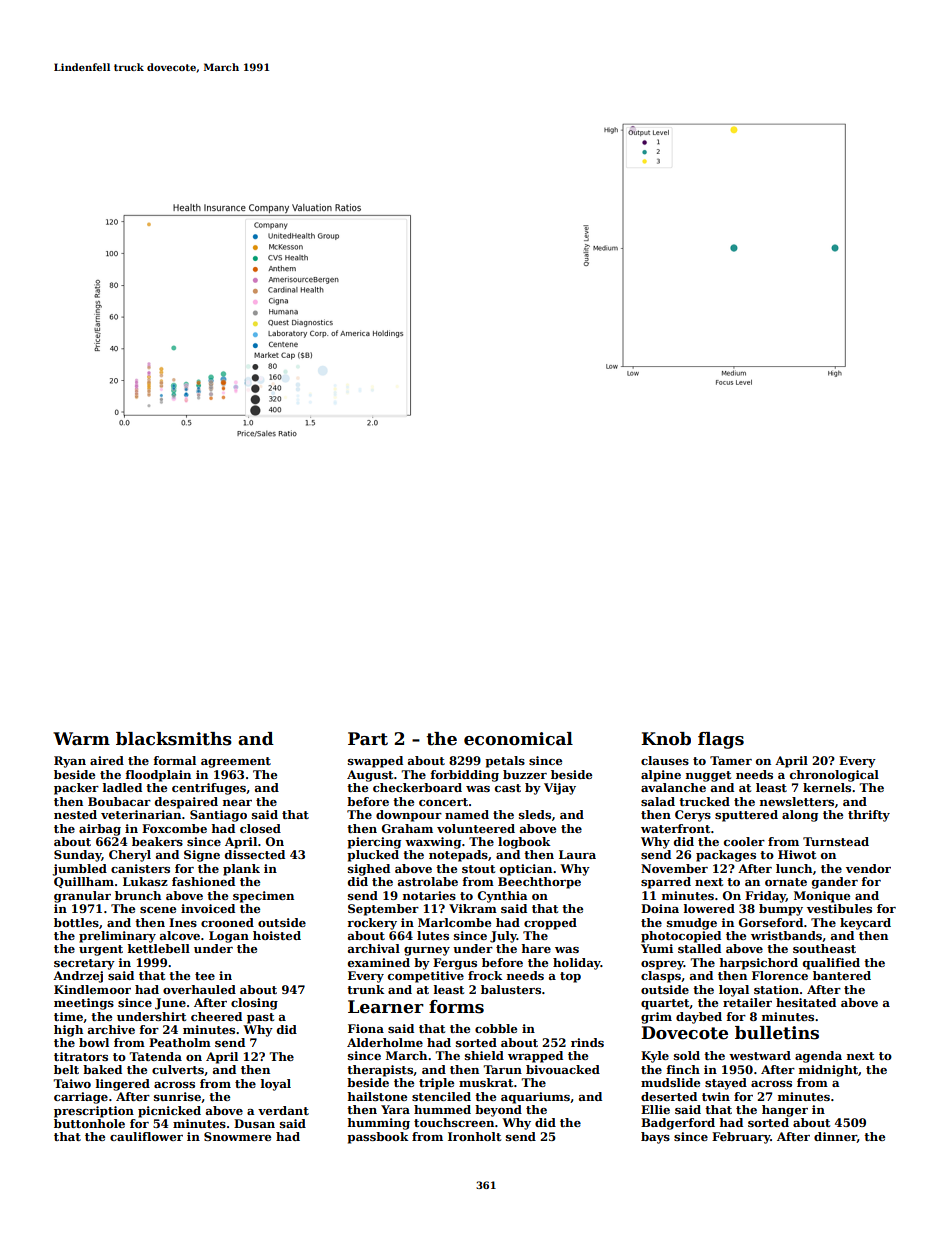  What do you see at coordinates (380, 1071) in the screenshot?
I see `therapists` at bounding box center [380, 1071].
